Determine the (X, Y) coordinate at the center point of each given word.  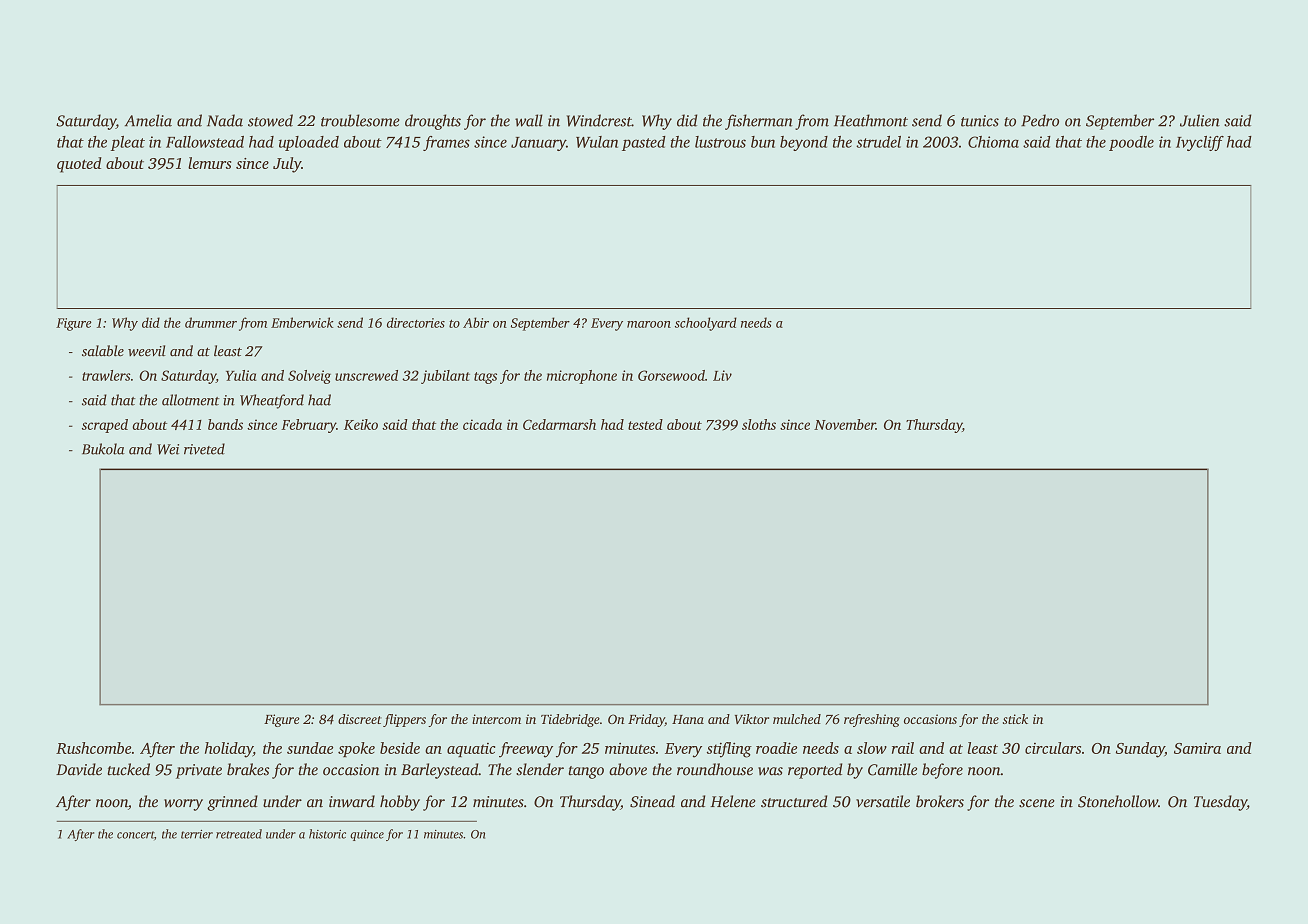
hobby (400, 803)
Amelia (148, 120)
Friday (646, 720)
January (538, 144)
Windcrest (599, 120)
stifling (729, 750)
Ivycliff (1200, 143)
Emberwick (302, 322)
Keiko (361, 424)
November (845, 424)
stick (1015, 719)
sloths (759, 424)
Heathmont (871, 120)
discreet (360, 719)
